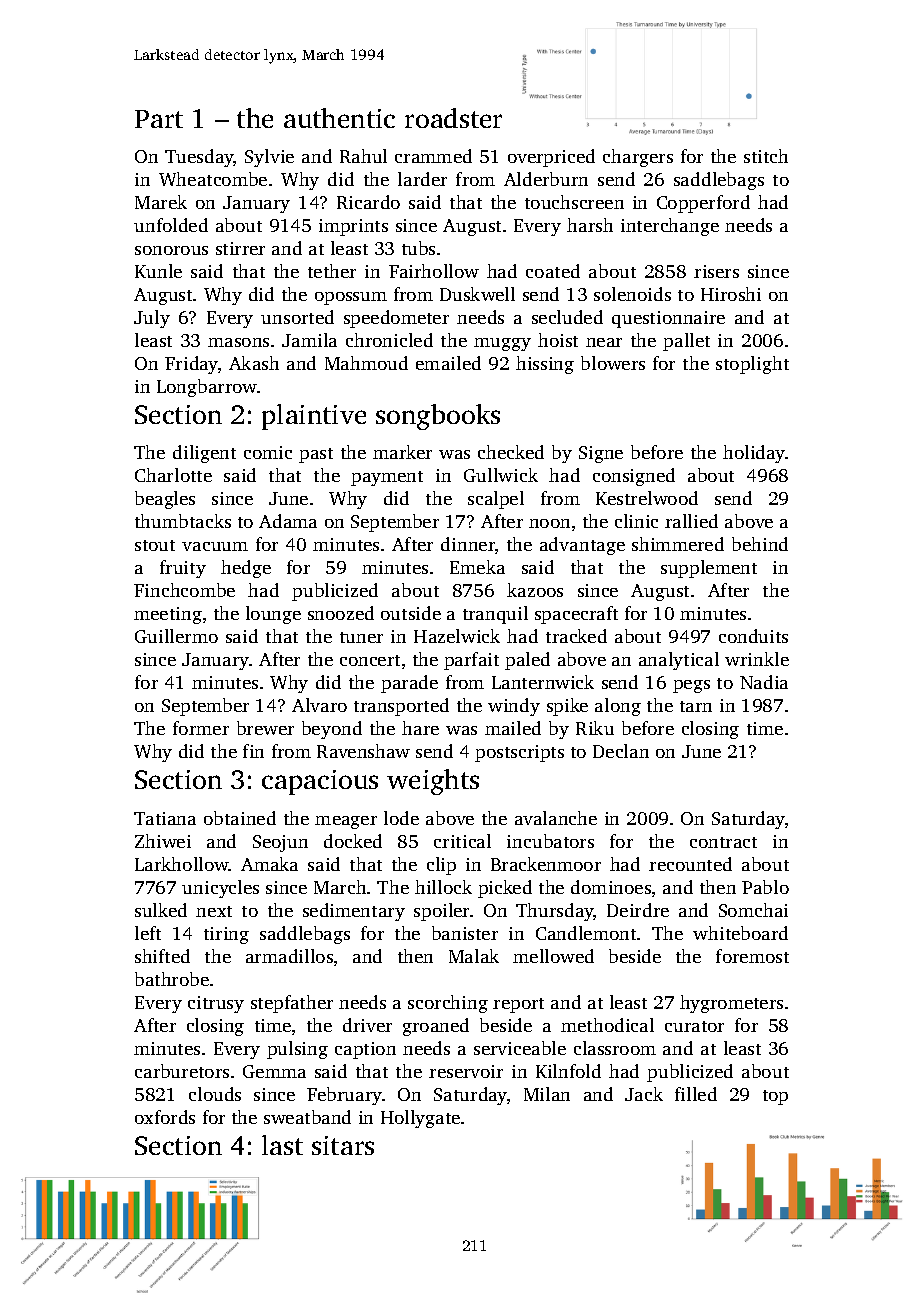 Image resolution: width=924 pixels, height=1314 pixels. Describe the element at coordinates (268, 452) in the page. I see `comic` at that location.
